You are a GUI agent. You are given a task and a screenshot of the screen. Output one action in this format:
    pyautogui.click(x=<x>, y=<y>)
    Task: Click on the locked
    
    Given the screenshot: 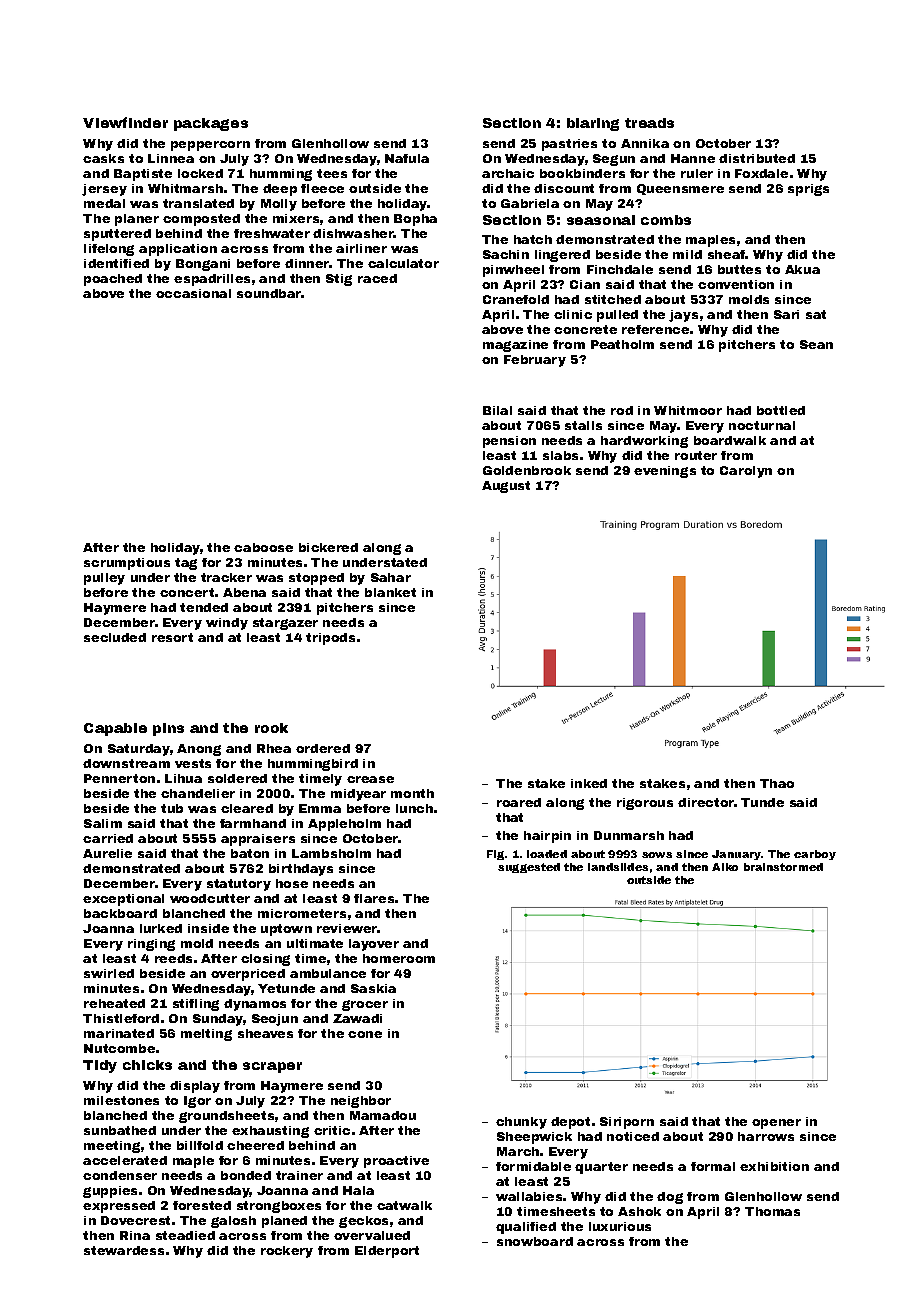 What is the action you would take?
    pyautogui.click(x=200, y=173)
